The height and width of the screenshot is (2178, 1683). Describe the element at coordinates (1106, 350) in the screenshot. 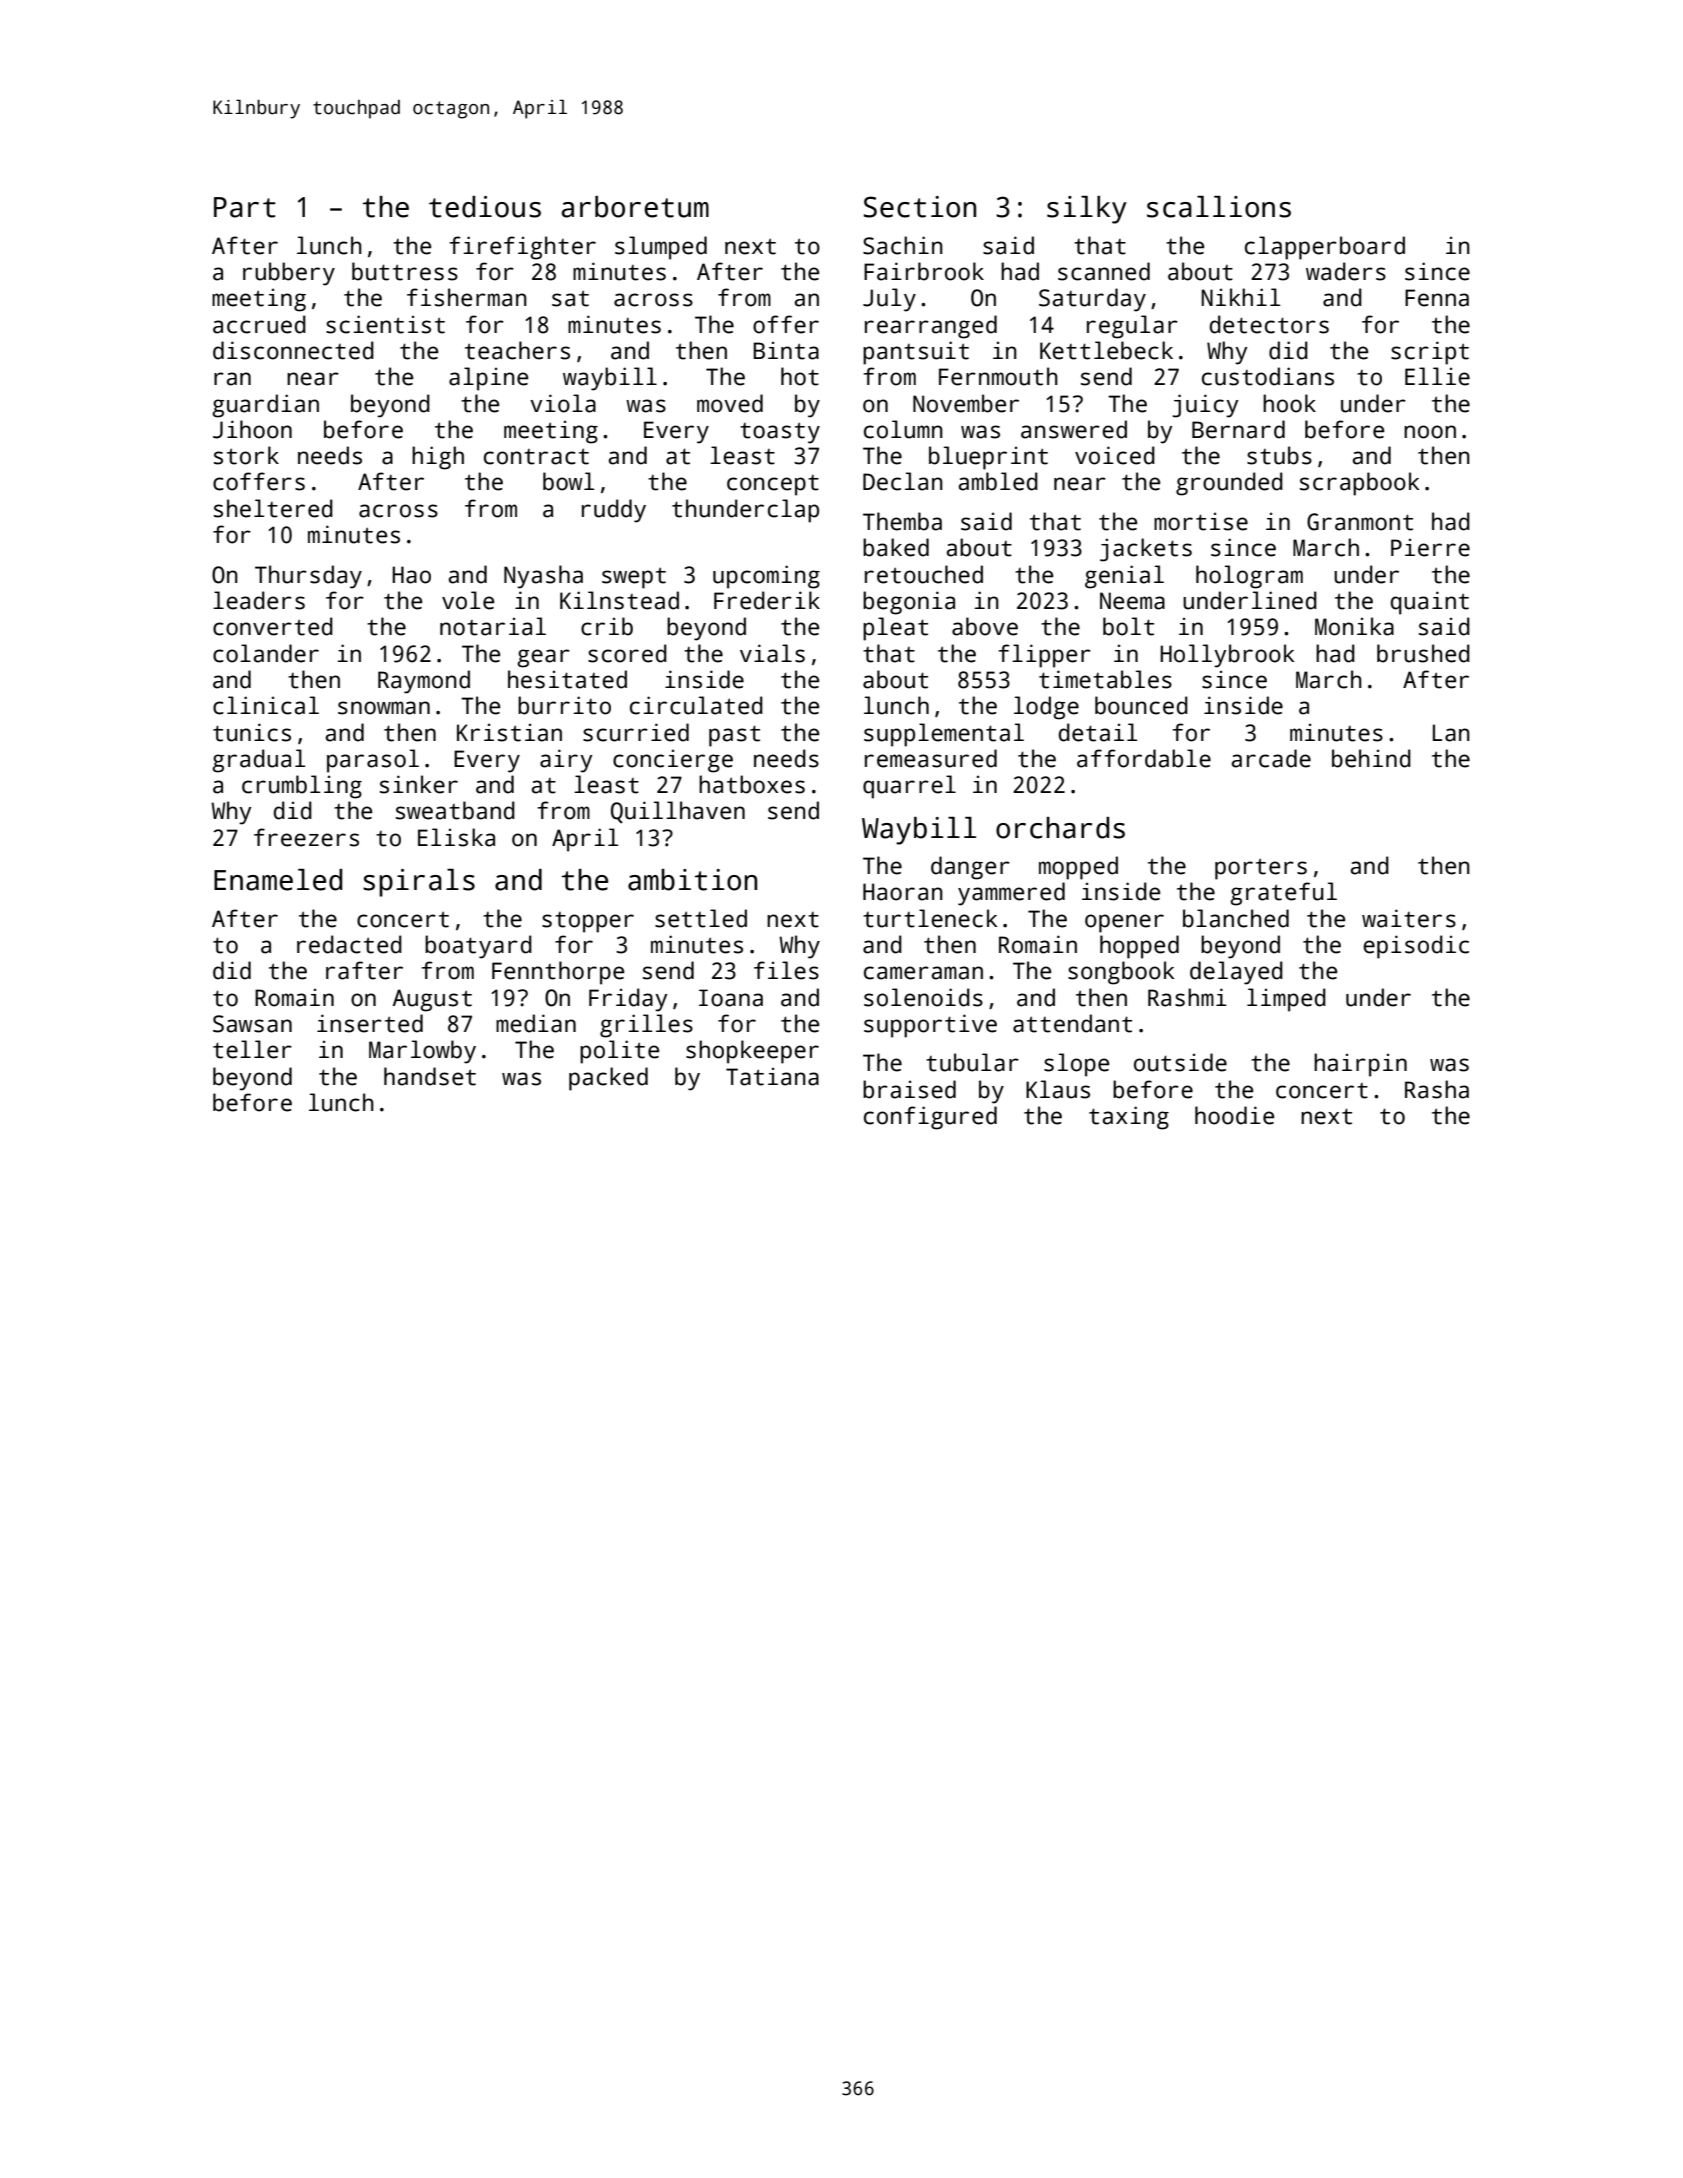

I see `Kettlebeck` at that location.
